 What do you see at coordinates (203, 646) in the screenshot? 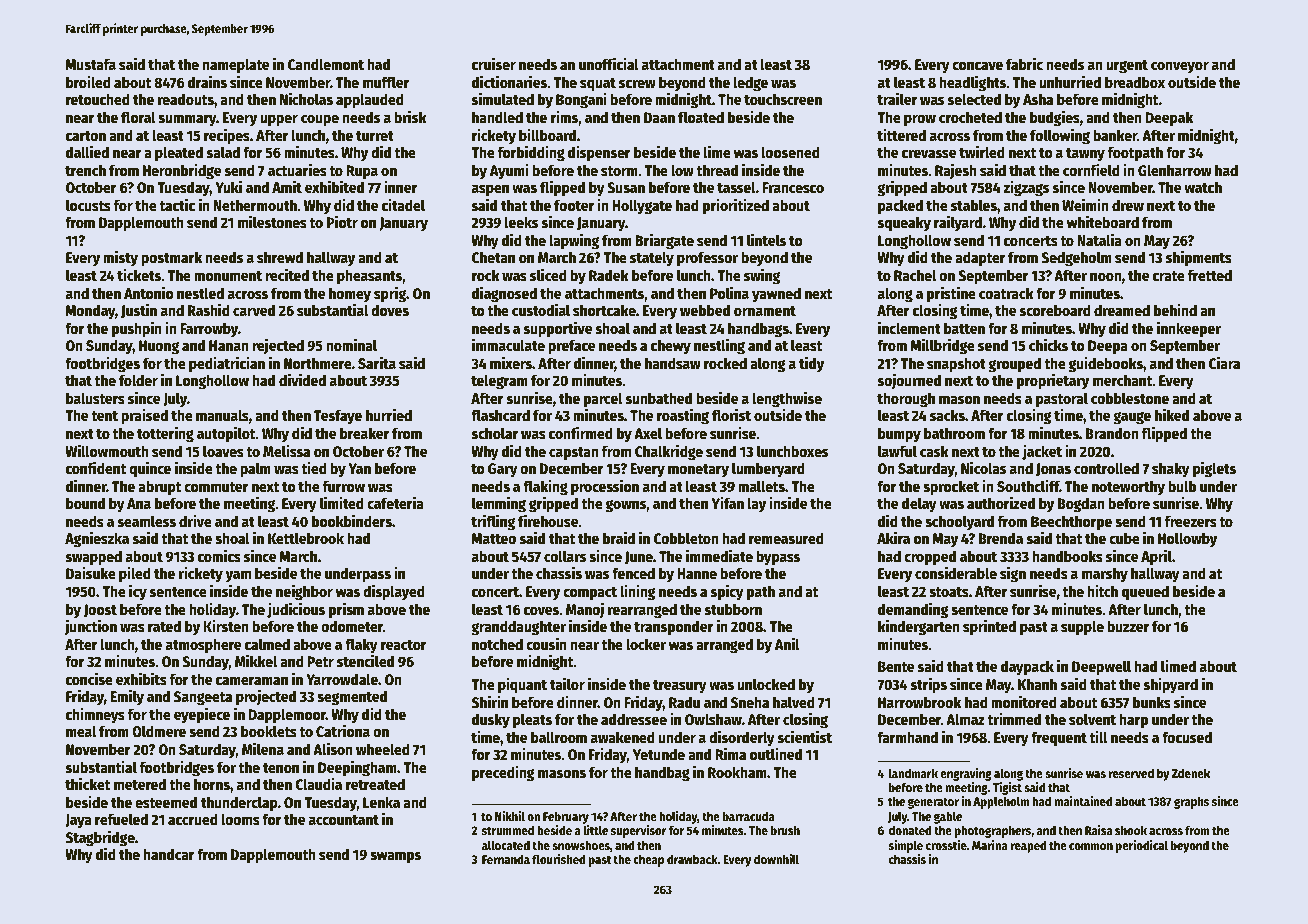
I see `atmosphere` at bounding box center [203, 646].
